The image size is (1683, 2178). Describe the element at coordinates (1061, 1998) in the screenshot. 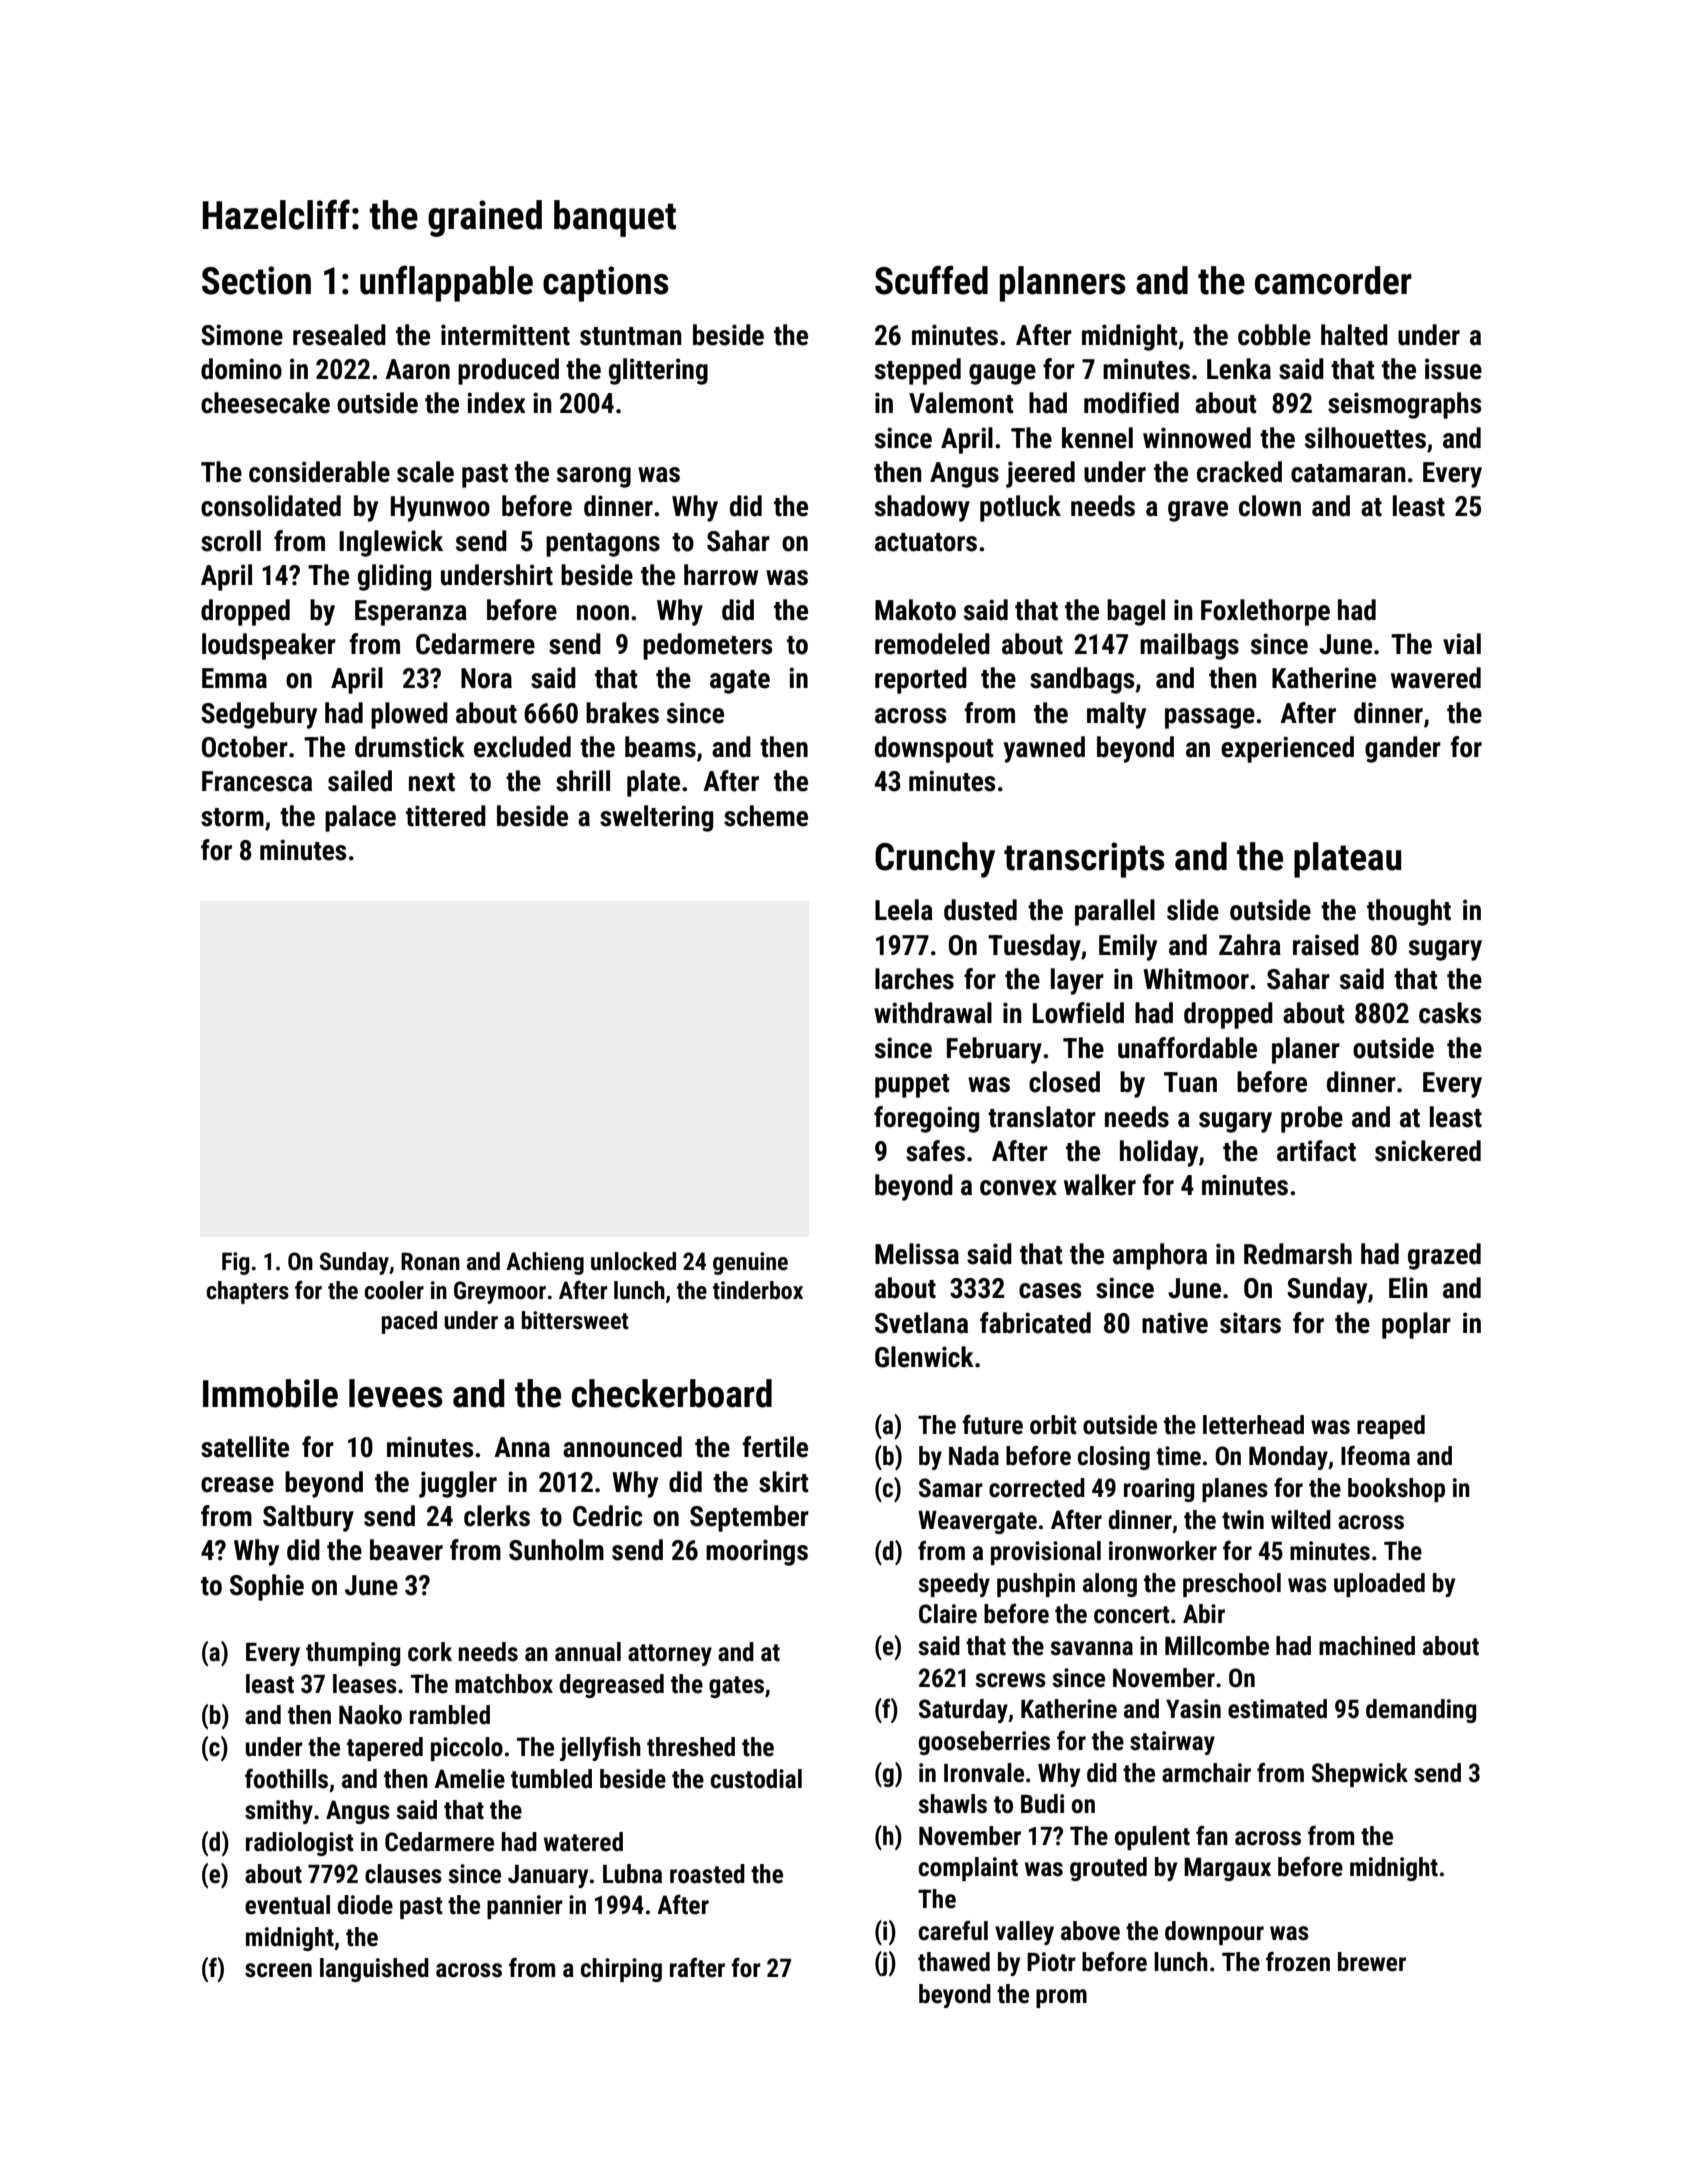

I see `prom` at that location.
